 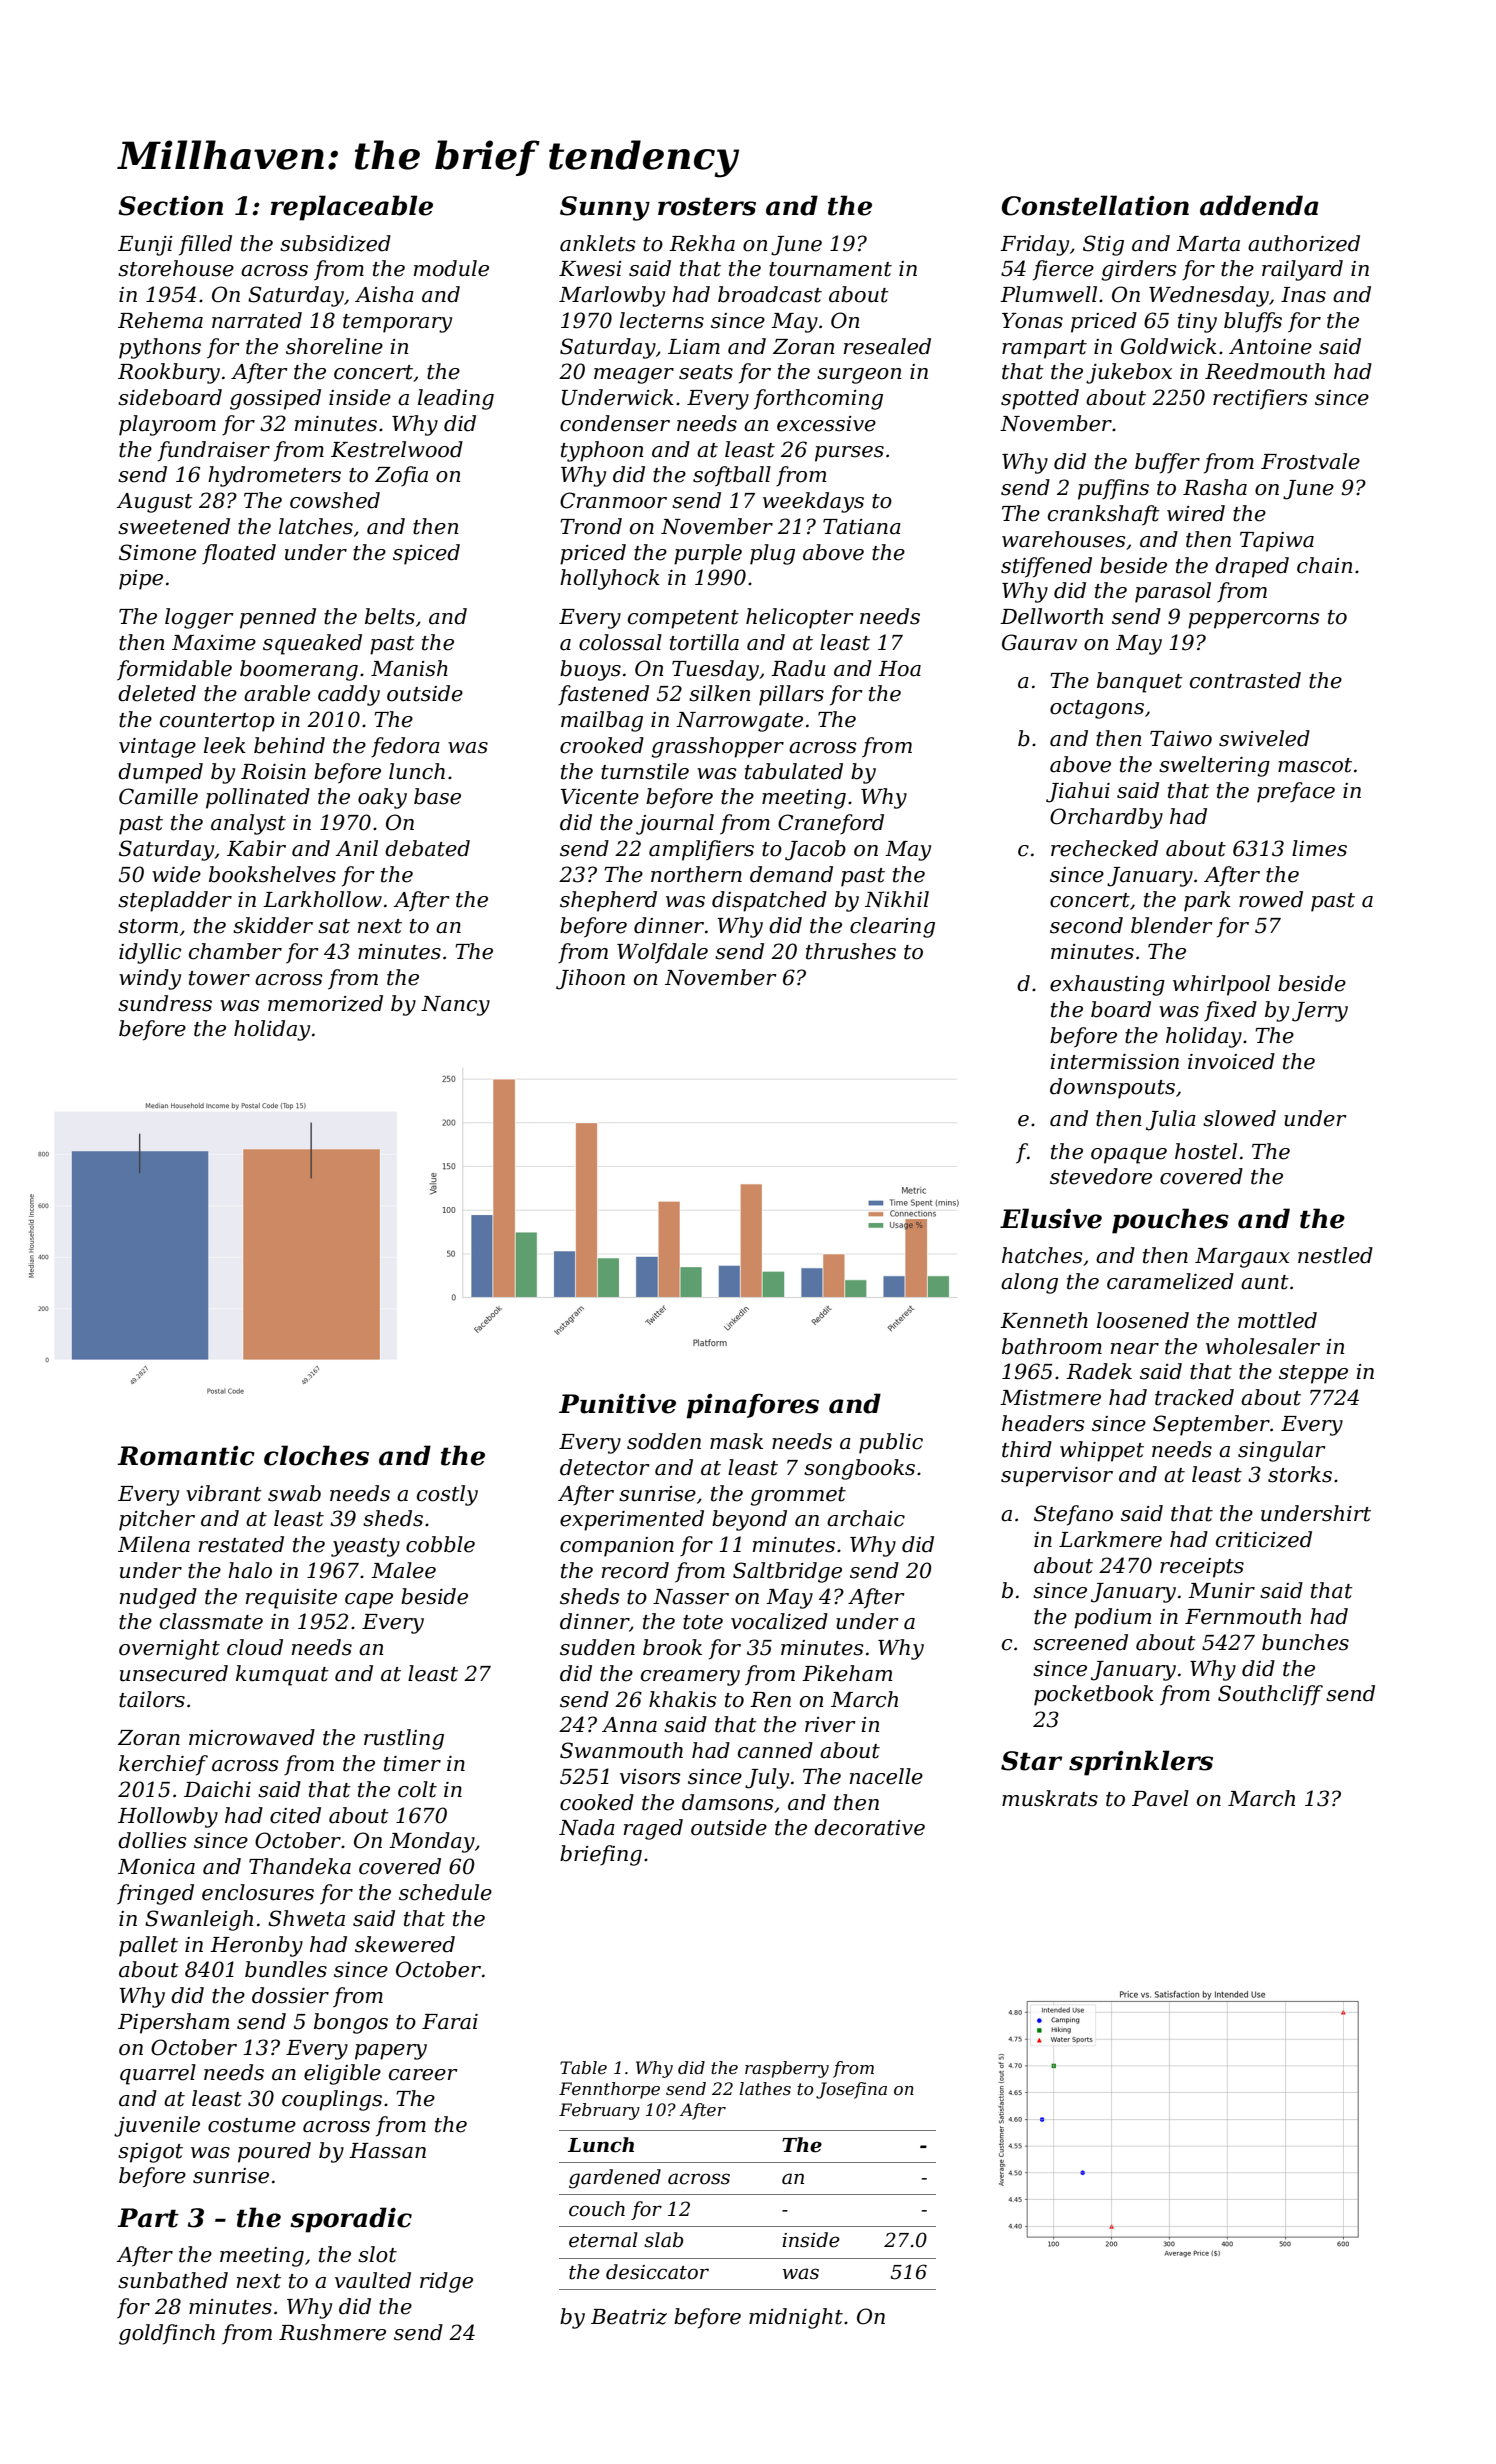 I want to click on cowshed, so click(x=335, y=500).
